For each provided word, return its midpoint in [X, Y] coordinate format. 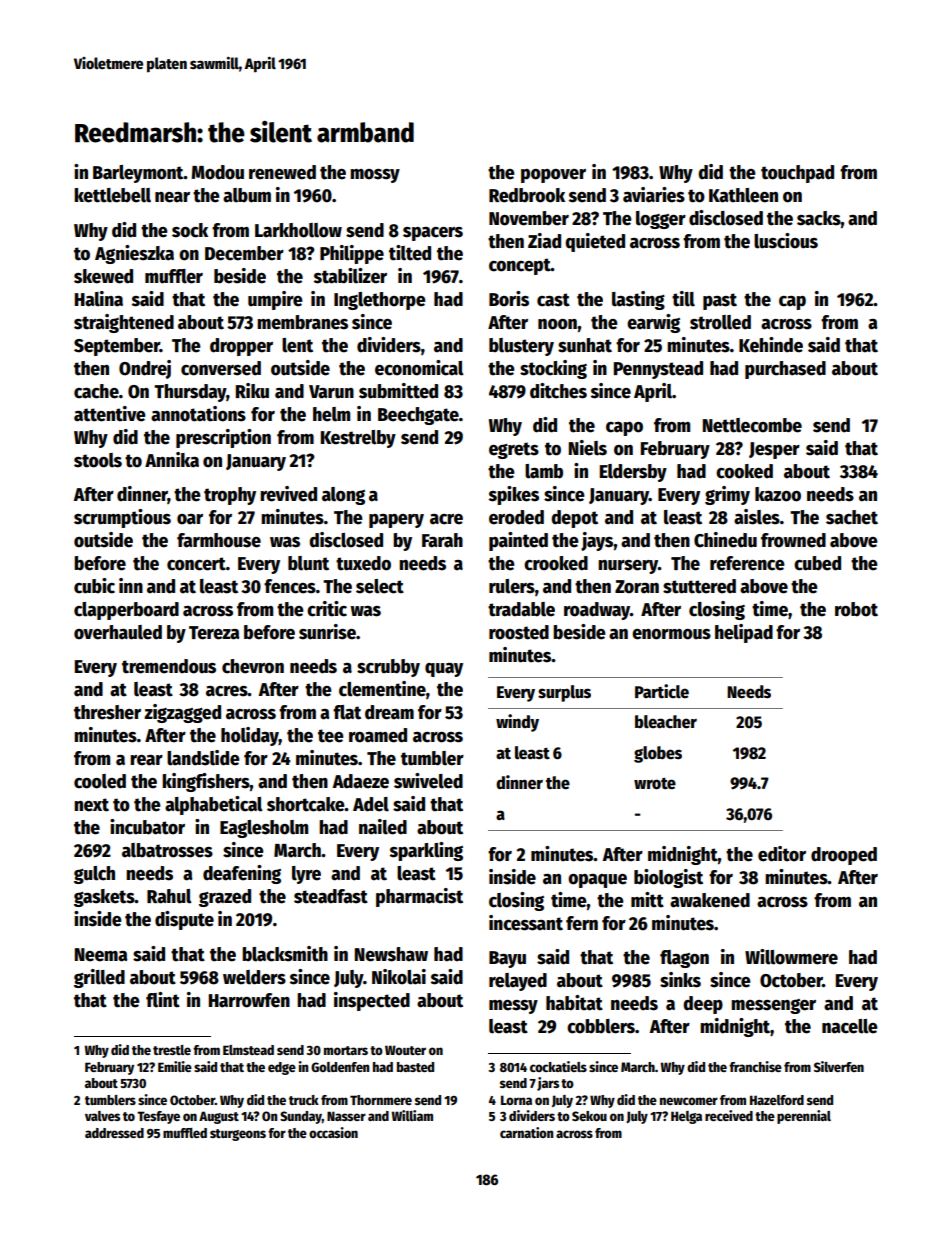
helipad [744, 633]
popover [553, 176]
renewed [282, 172]
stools [98, 460]
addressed [114, 1133]
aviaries [654, 195]
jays [597, 541]
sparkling [426, 851]
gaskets [104, 898]
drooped [844, 856]
